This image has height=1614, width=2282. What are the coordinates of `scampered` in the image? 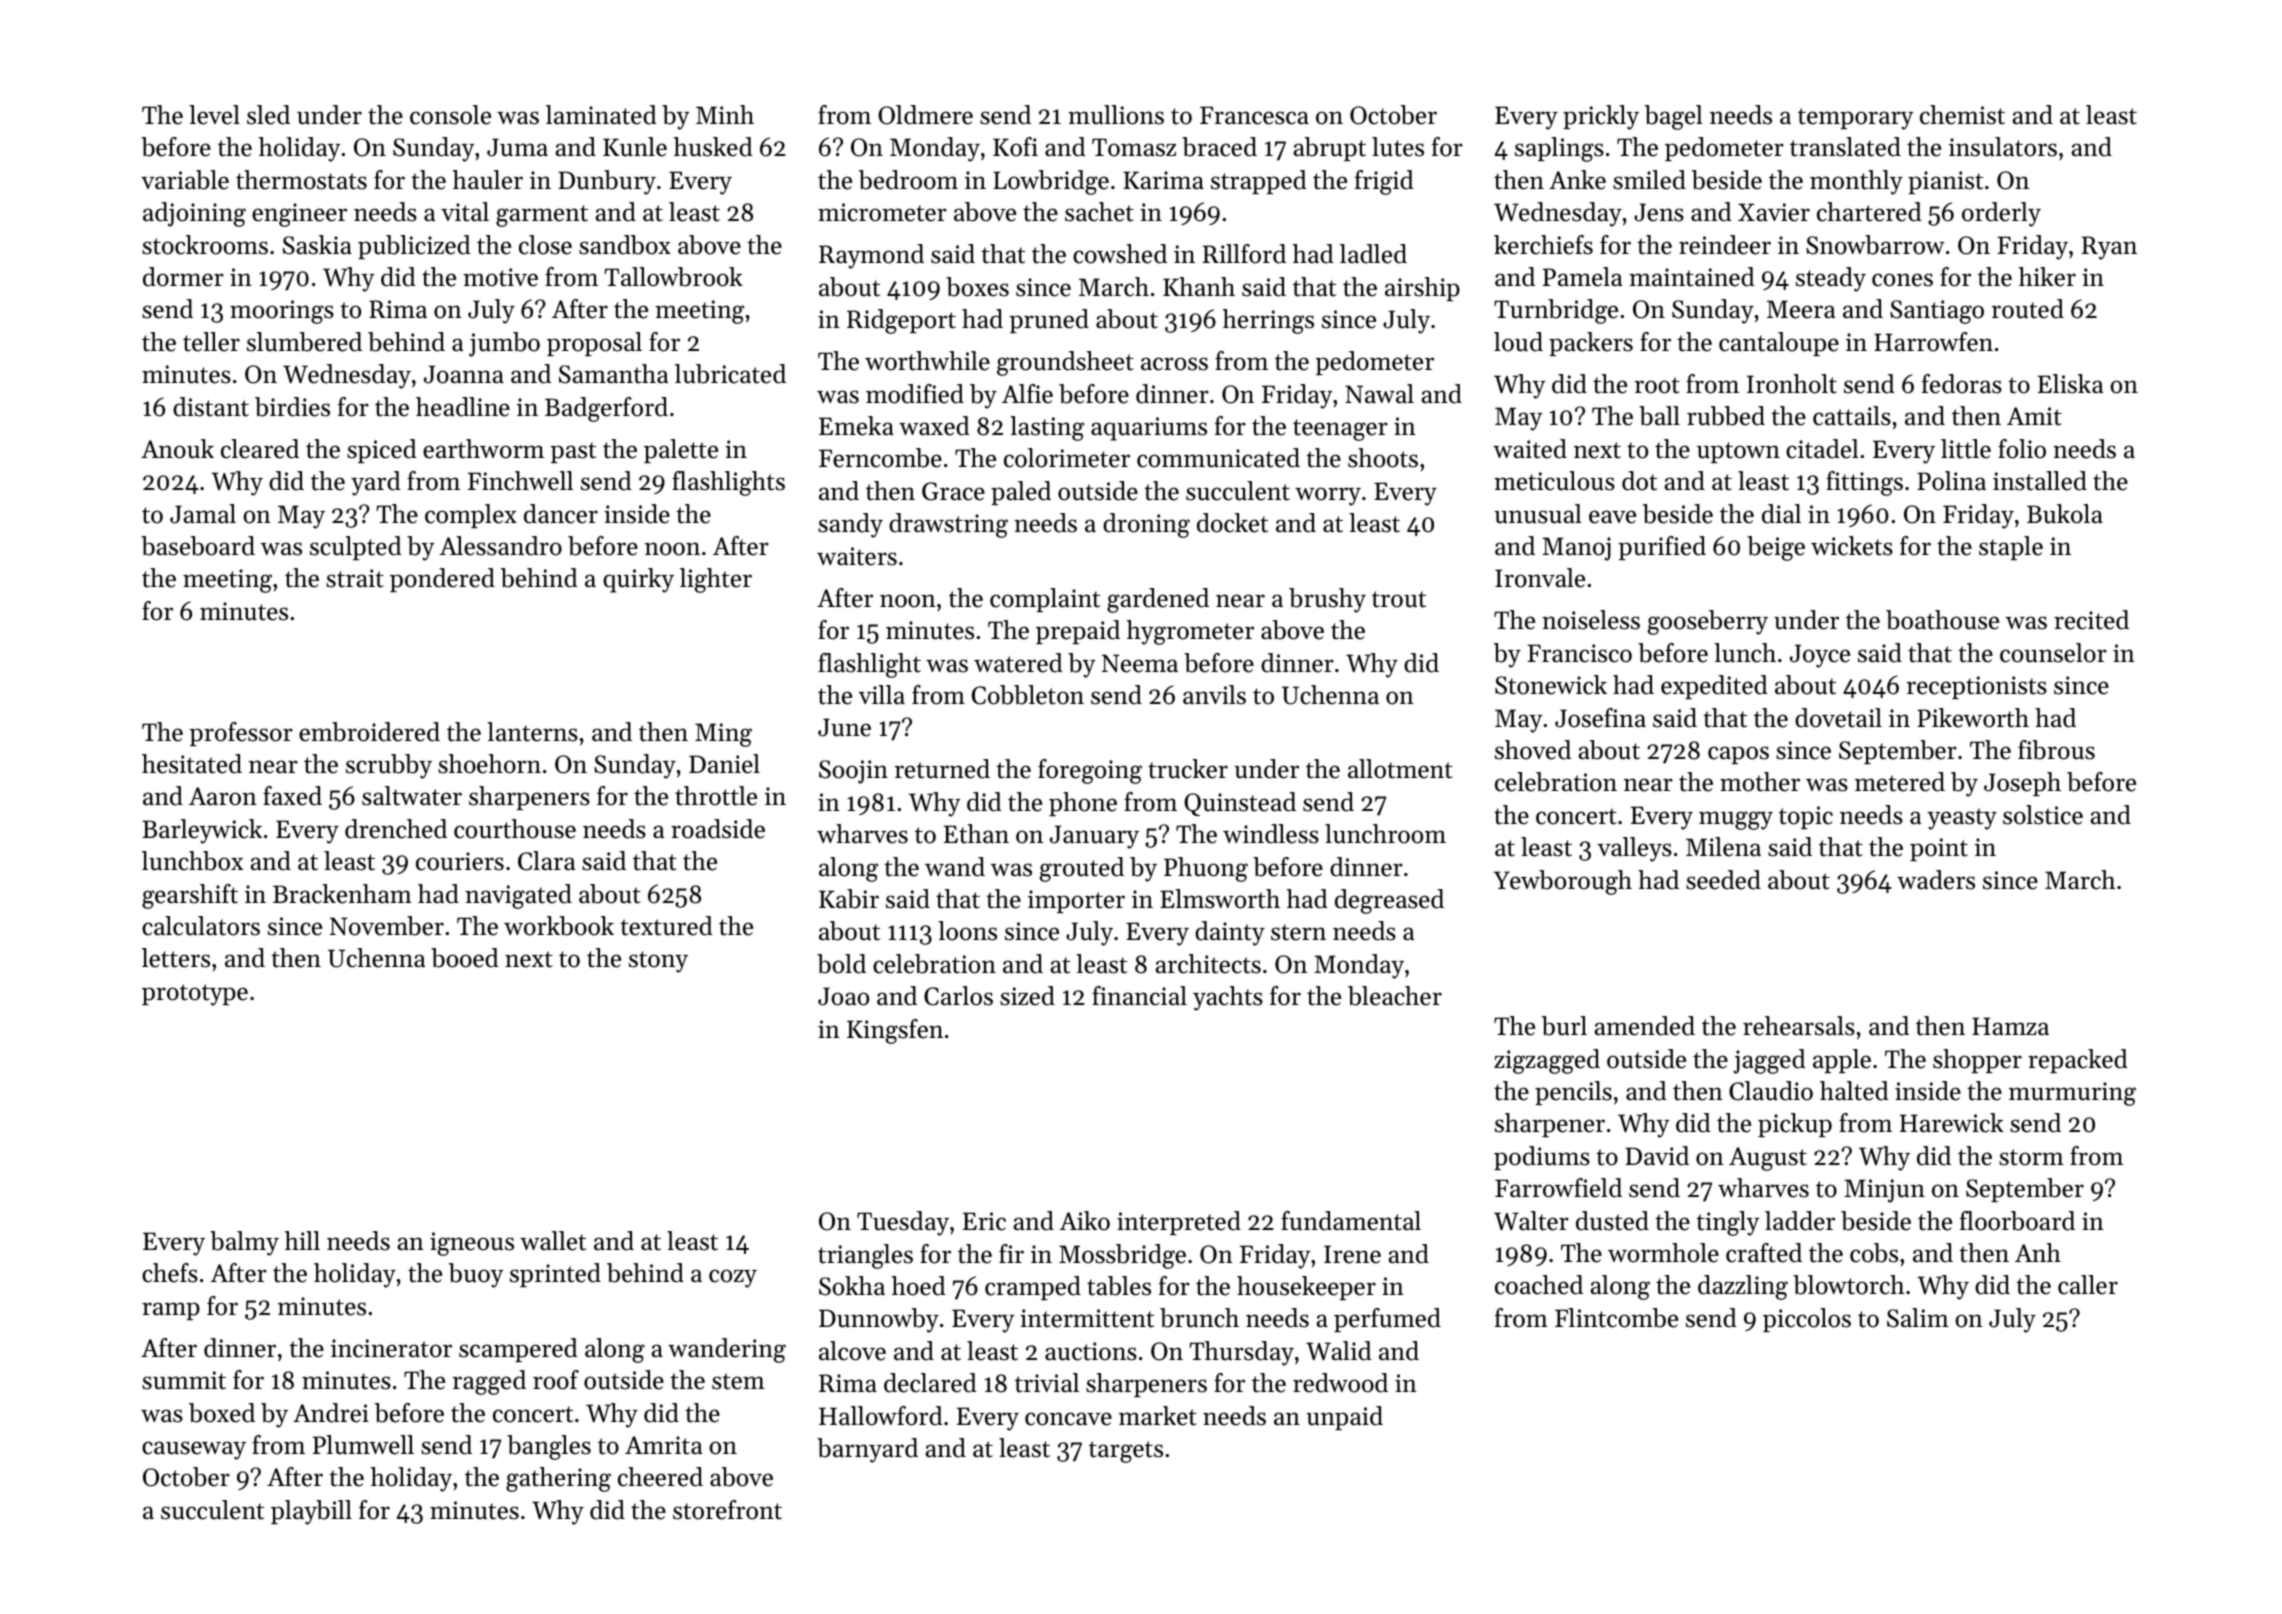 It's located at (518, 1350).
